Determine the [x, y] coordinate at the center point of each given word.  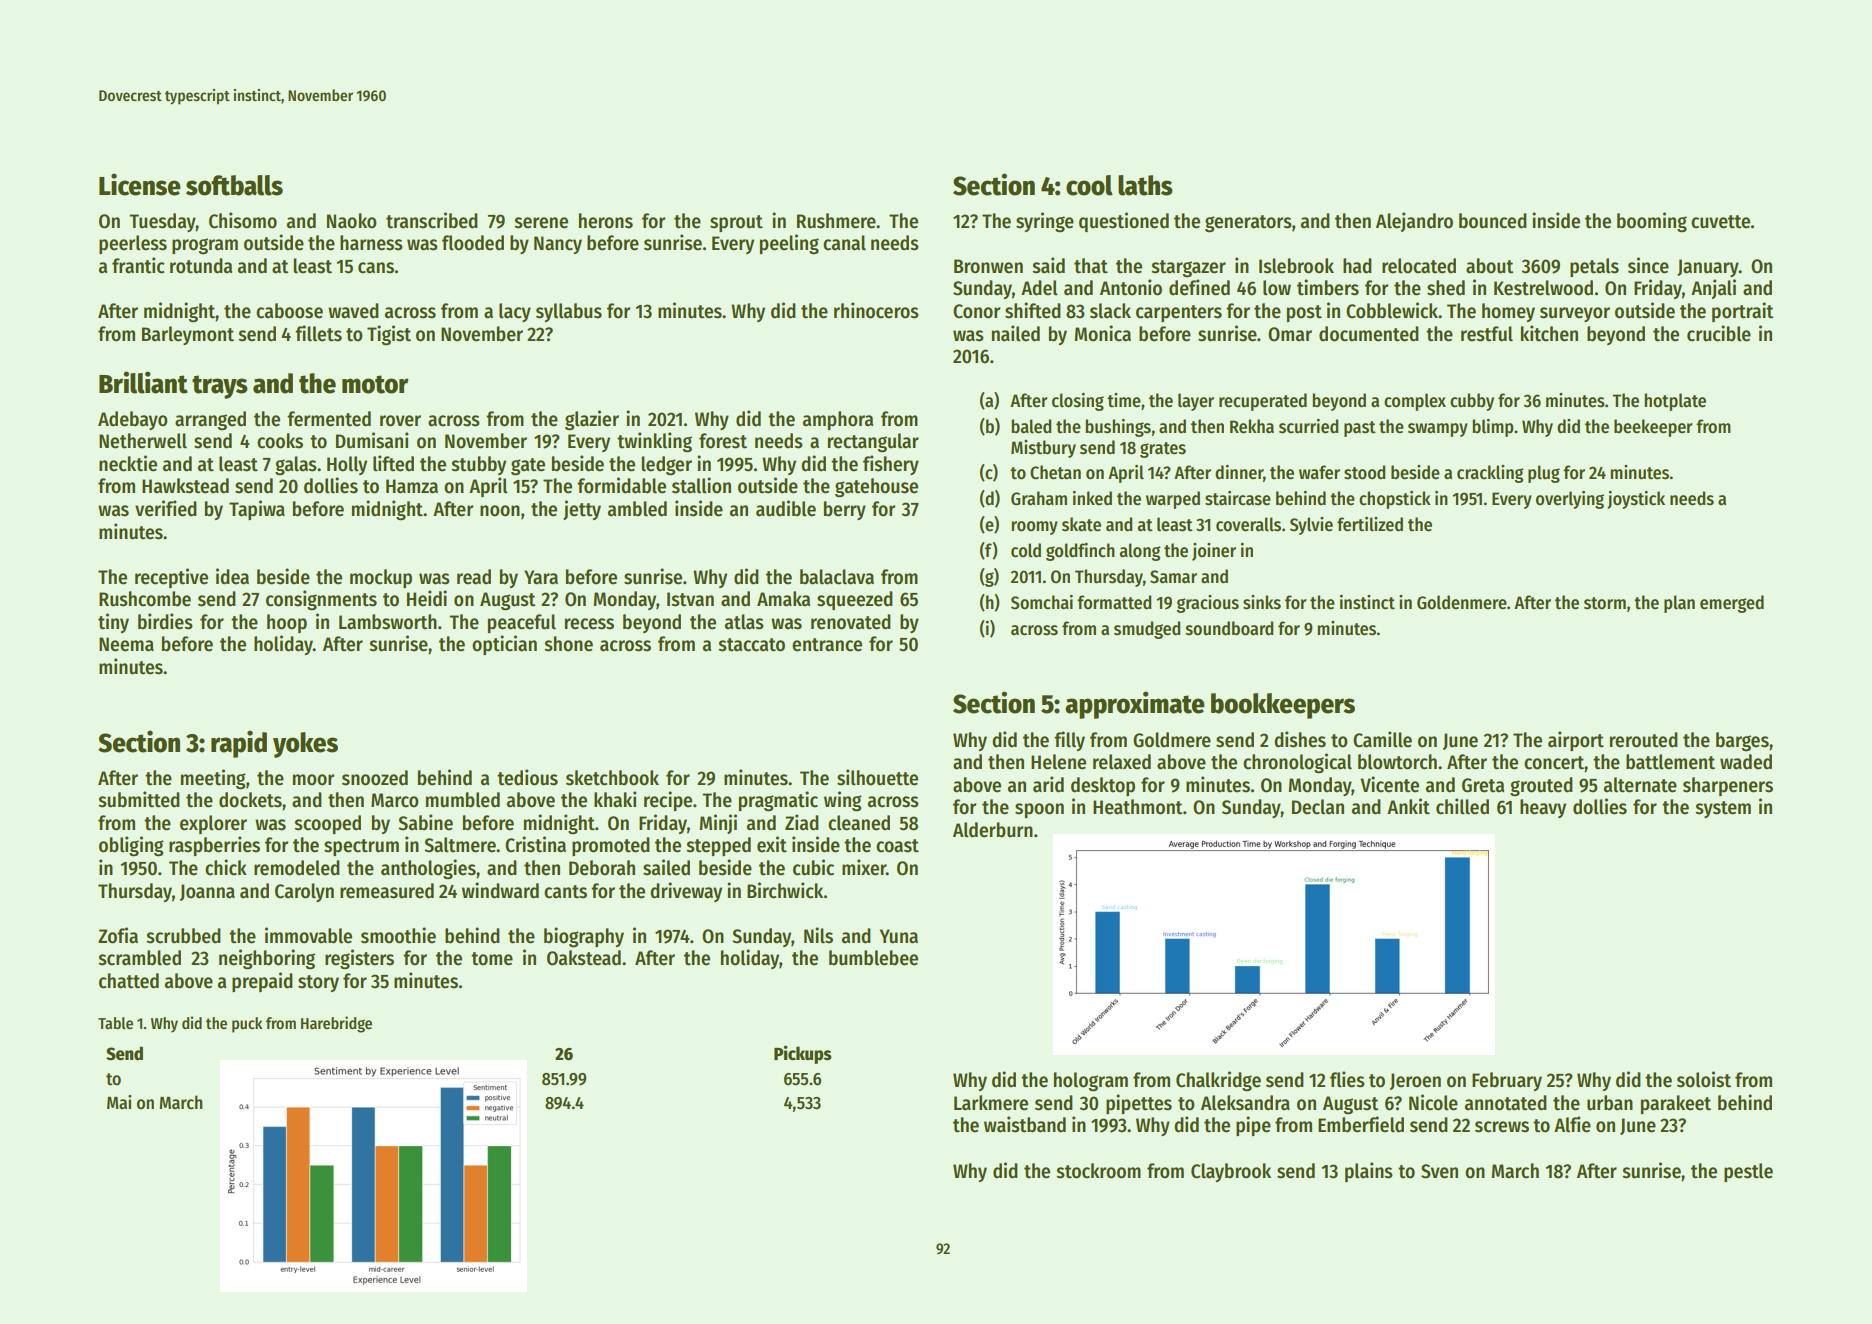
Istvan [690, 599]
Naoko [352, 221]
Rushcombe [145, 599]
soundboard [1229, 628]
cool [1089, 185]
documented [1369, 334]
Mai [119, 1102]
